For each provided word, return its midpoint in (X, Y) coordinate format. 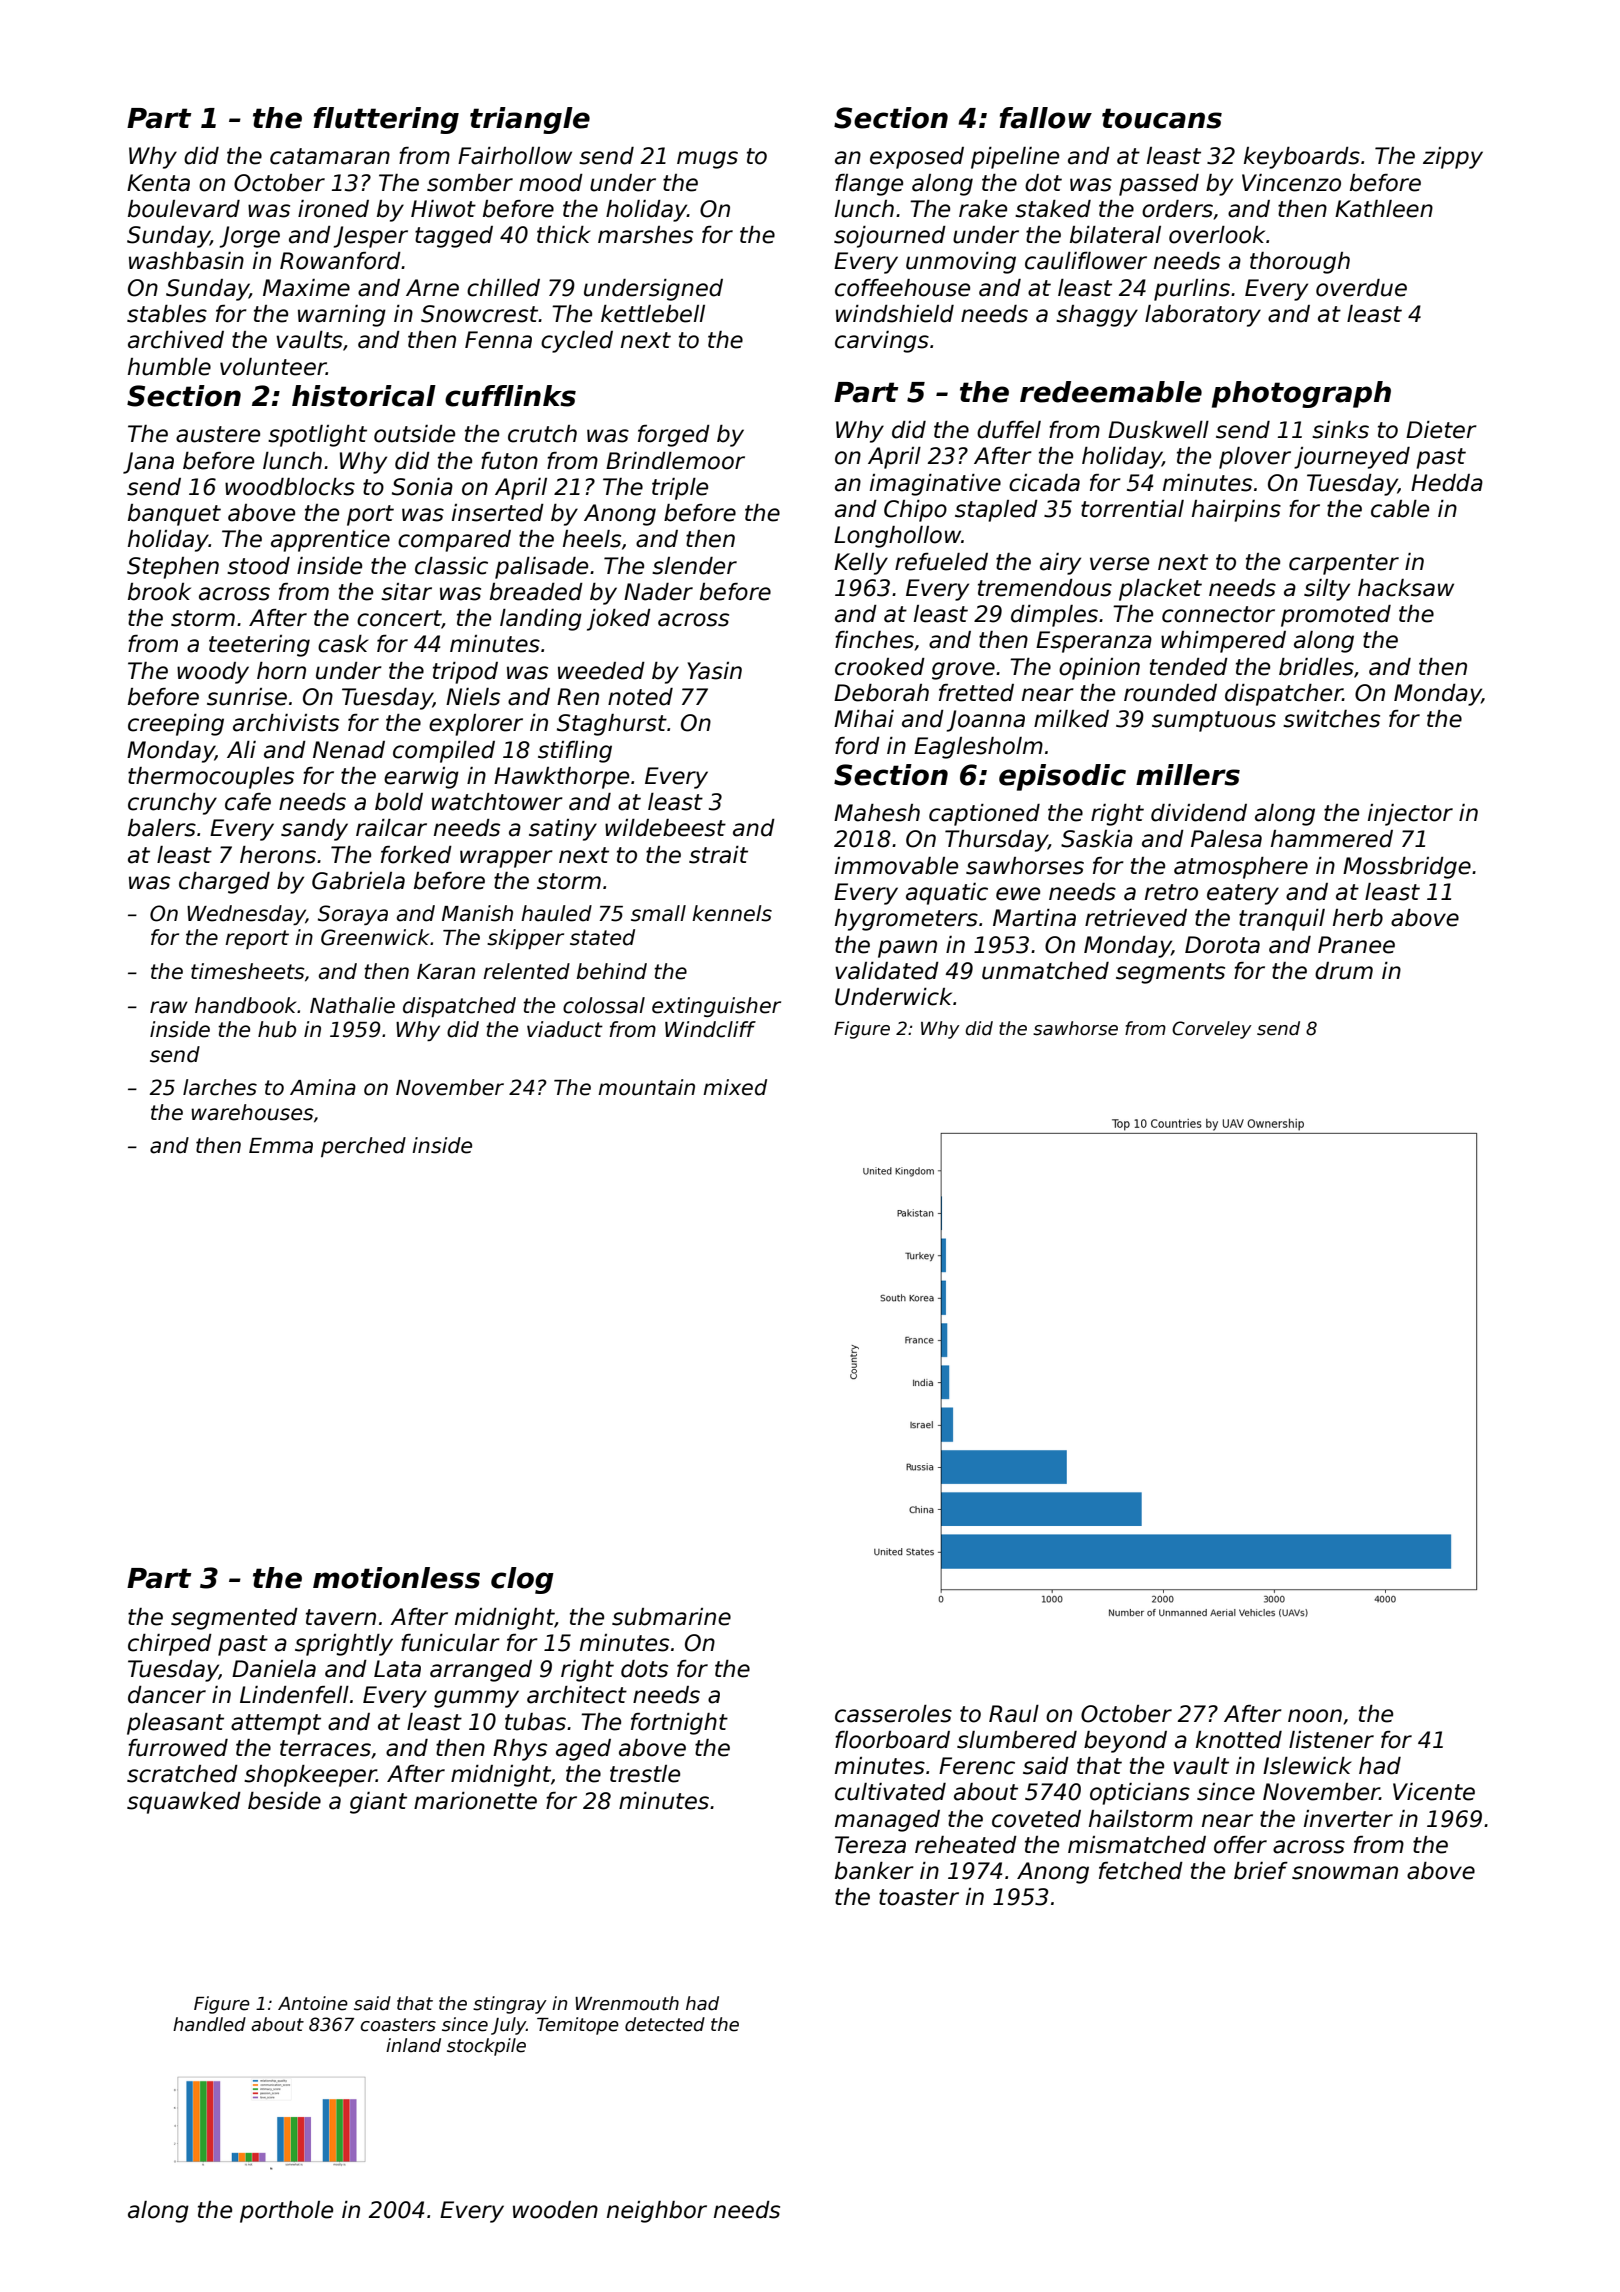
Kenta (158, 183)
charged (224, 883)
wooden (555, 2210)
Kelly (861, 564)
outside (414, 434)
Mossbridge (1407, 868)
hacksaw (1406, 588)
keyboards (1302, 158)
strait (718, 855)
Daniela (274, 1669)
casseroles (893, 1714)
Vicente (1434, 1792)
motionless (396, 1578)
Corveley (1212, 1030)
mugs (707, 160)
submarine (671, 1617)
